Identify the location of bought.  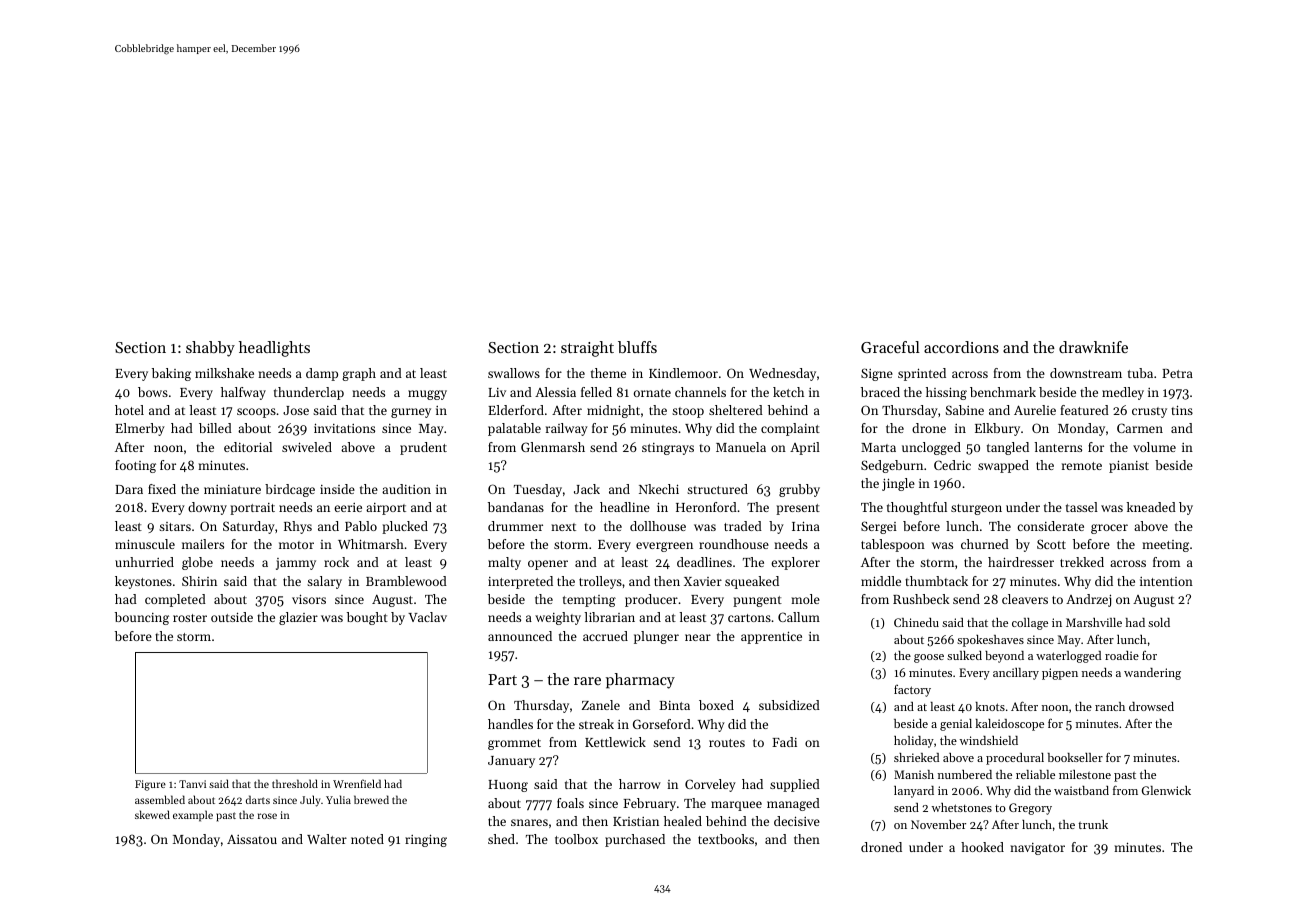
(367, 618).
